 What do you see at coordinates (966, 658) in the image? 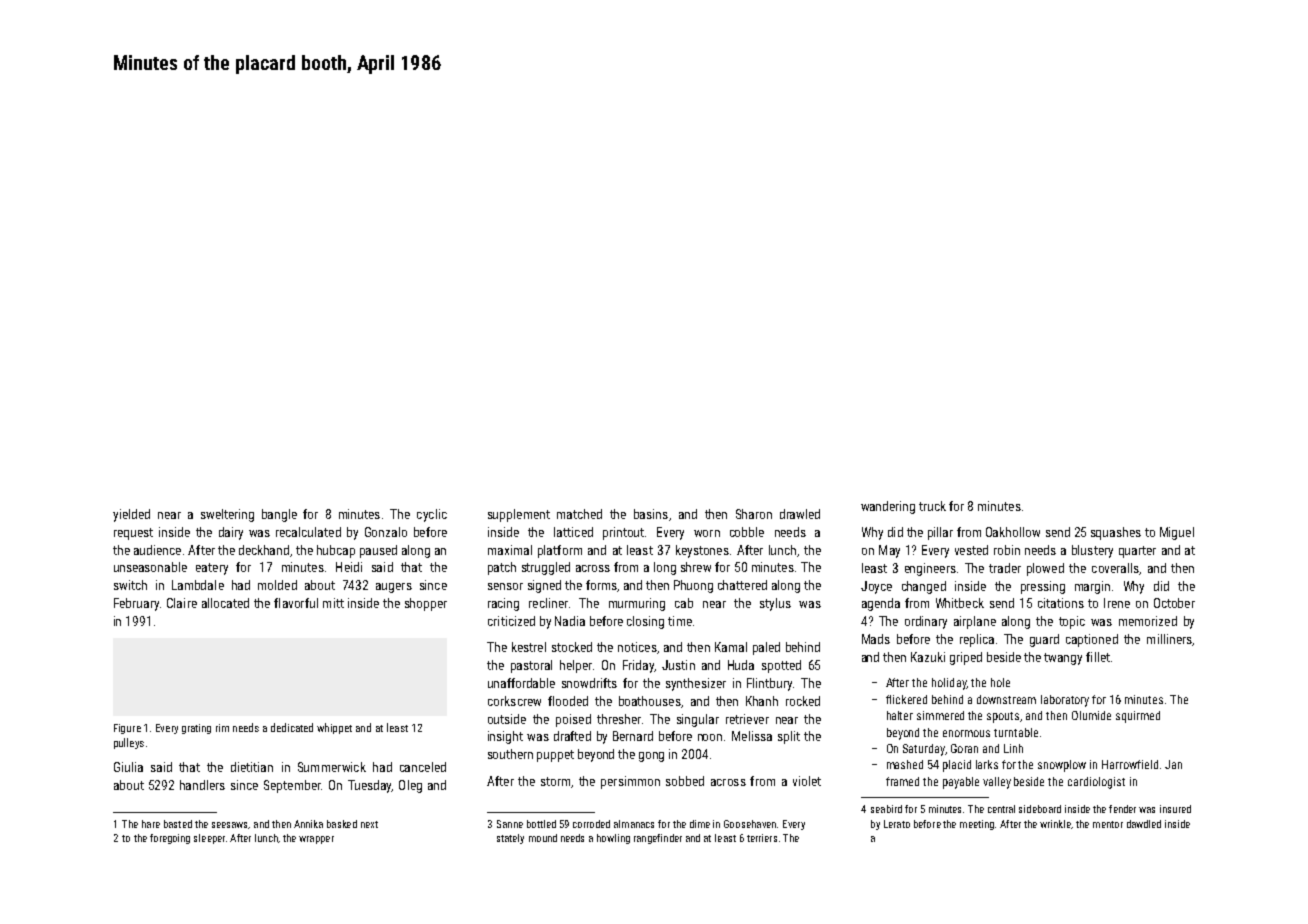
I see `griped` at bounding box center [966, 658].
